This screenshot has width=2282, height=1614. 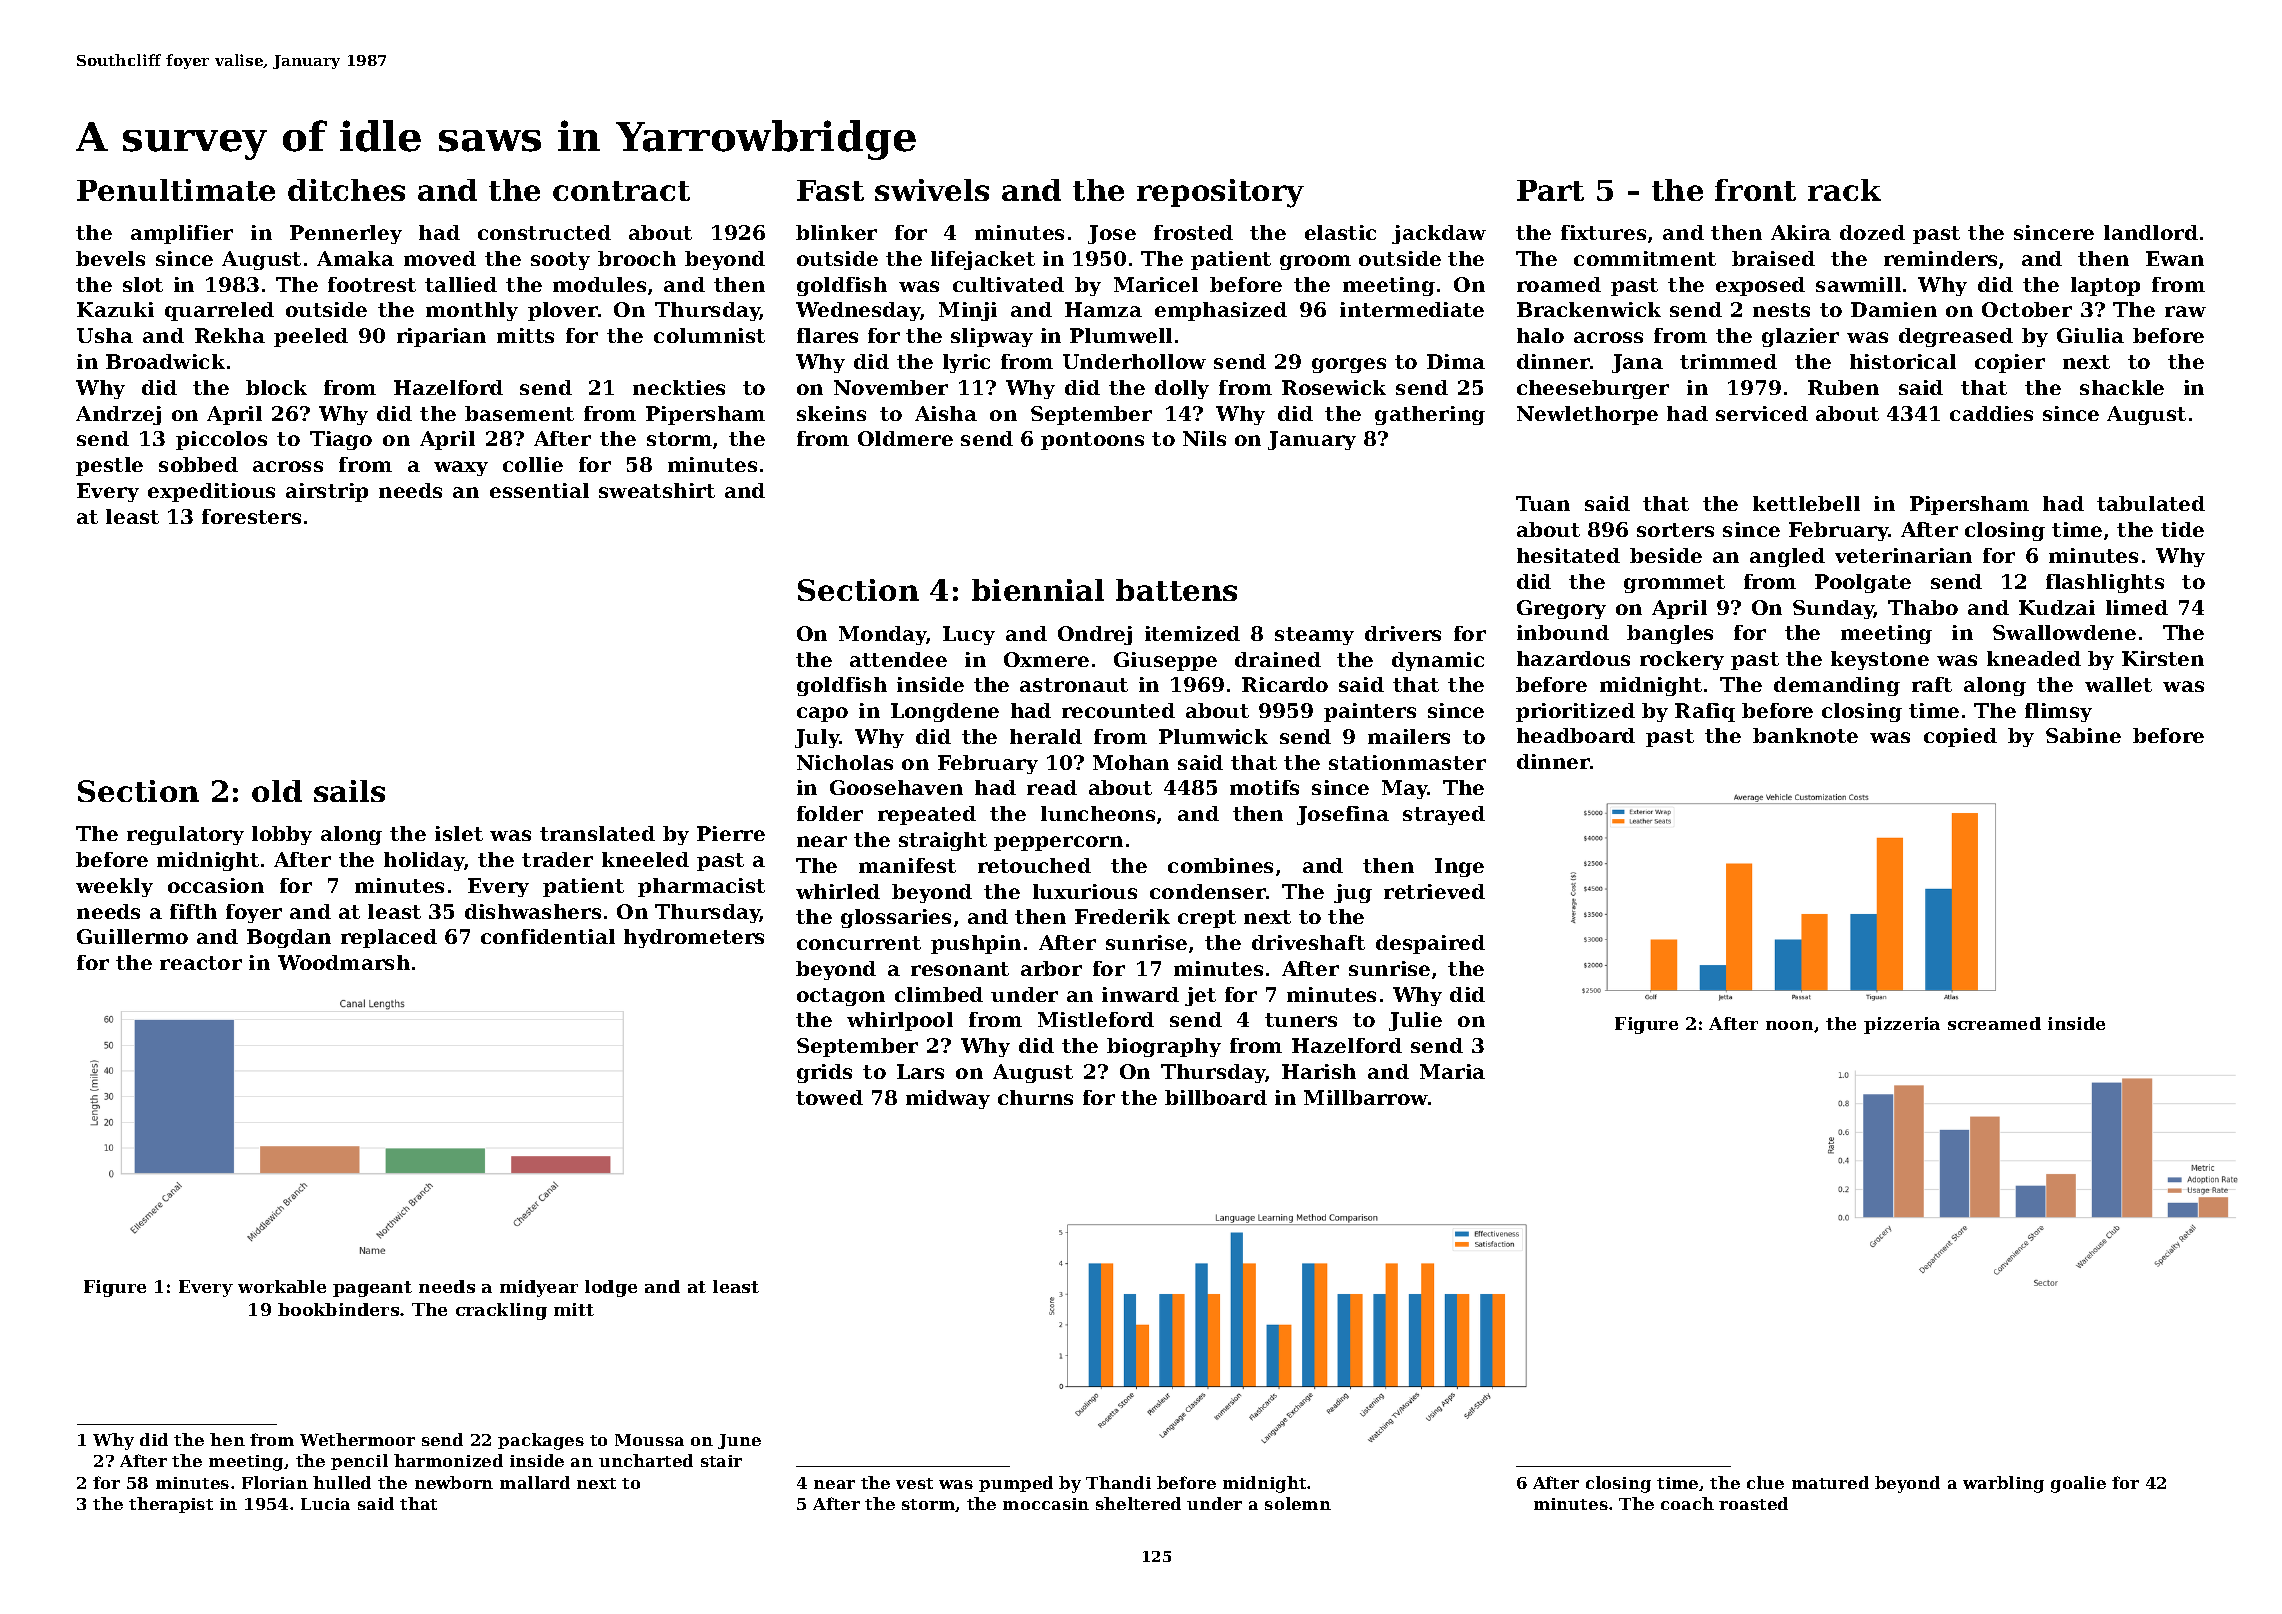 What do you see at coordinates (357, 1439) in the screenshot?
I see `Wethermoor` at bounding box center [357, 1439].
